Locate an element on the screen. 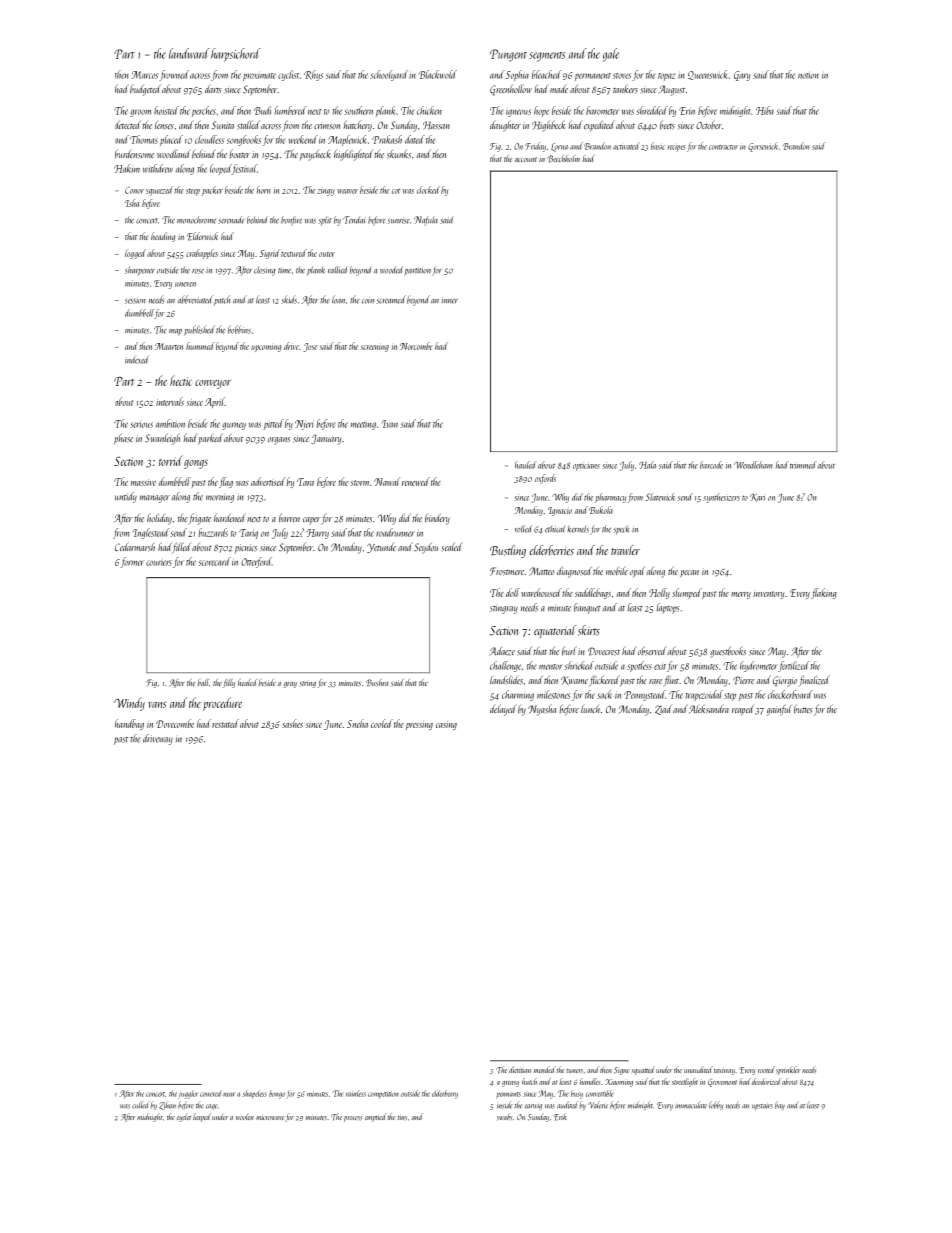 The height and width of the screenshot is (1233, 952). time is located at coordinates (284, 270).
